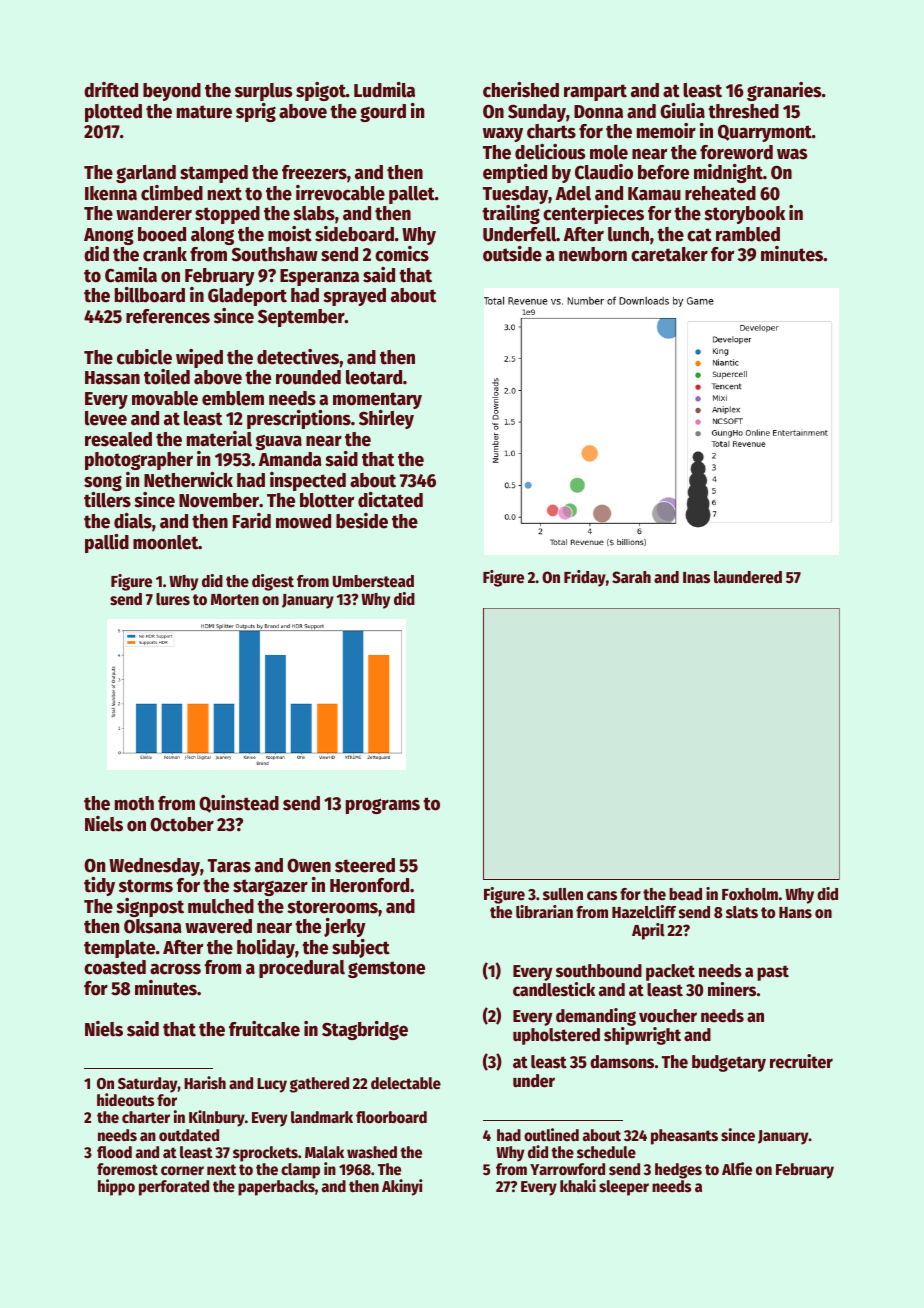 The height and width of the screenshot is (1308, 924). I want to click on Quinstead, so click(239, 804).
